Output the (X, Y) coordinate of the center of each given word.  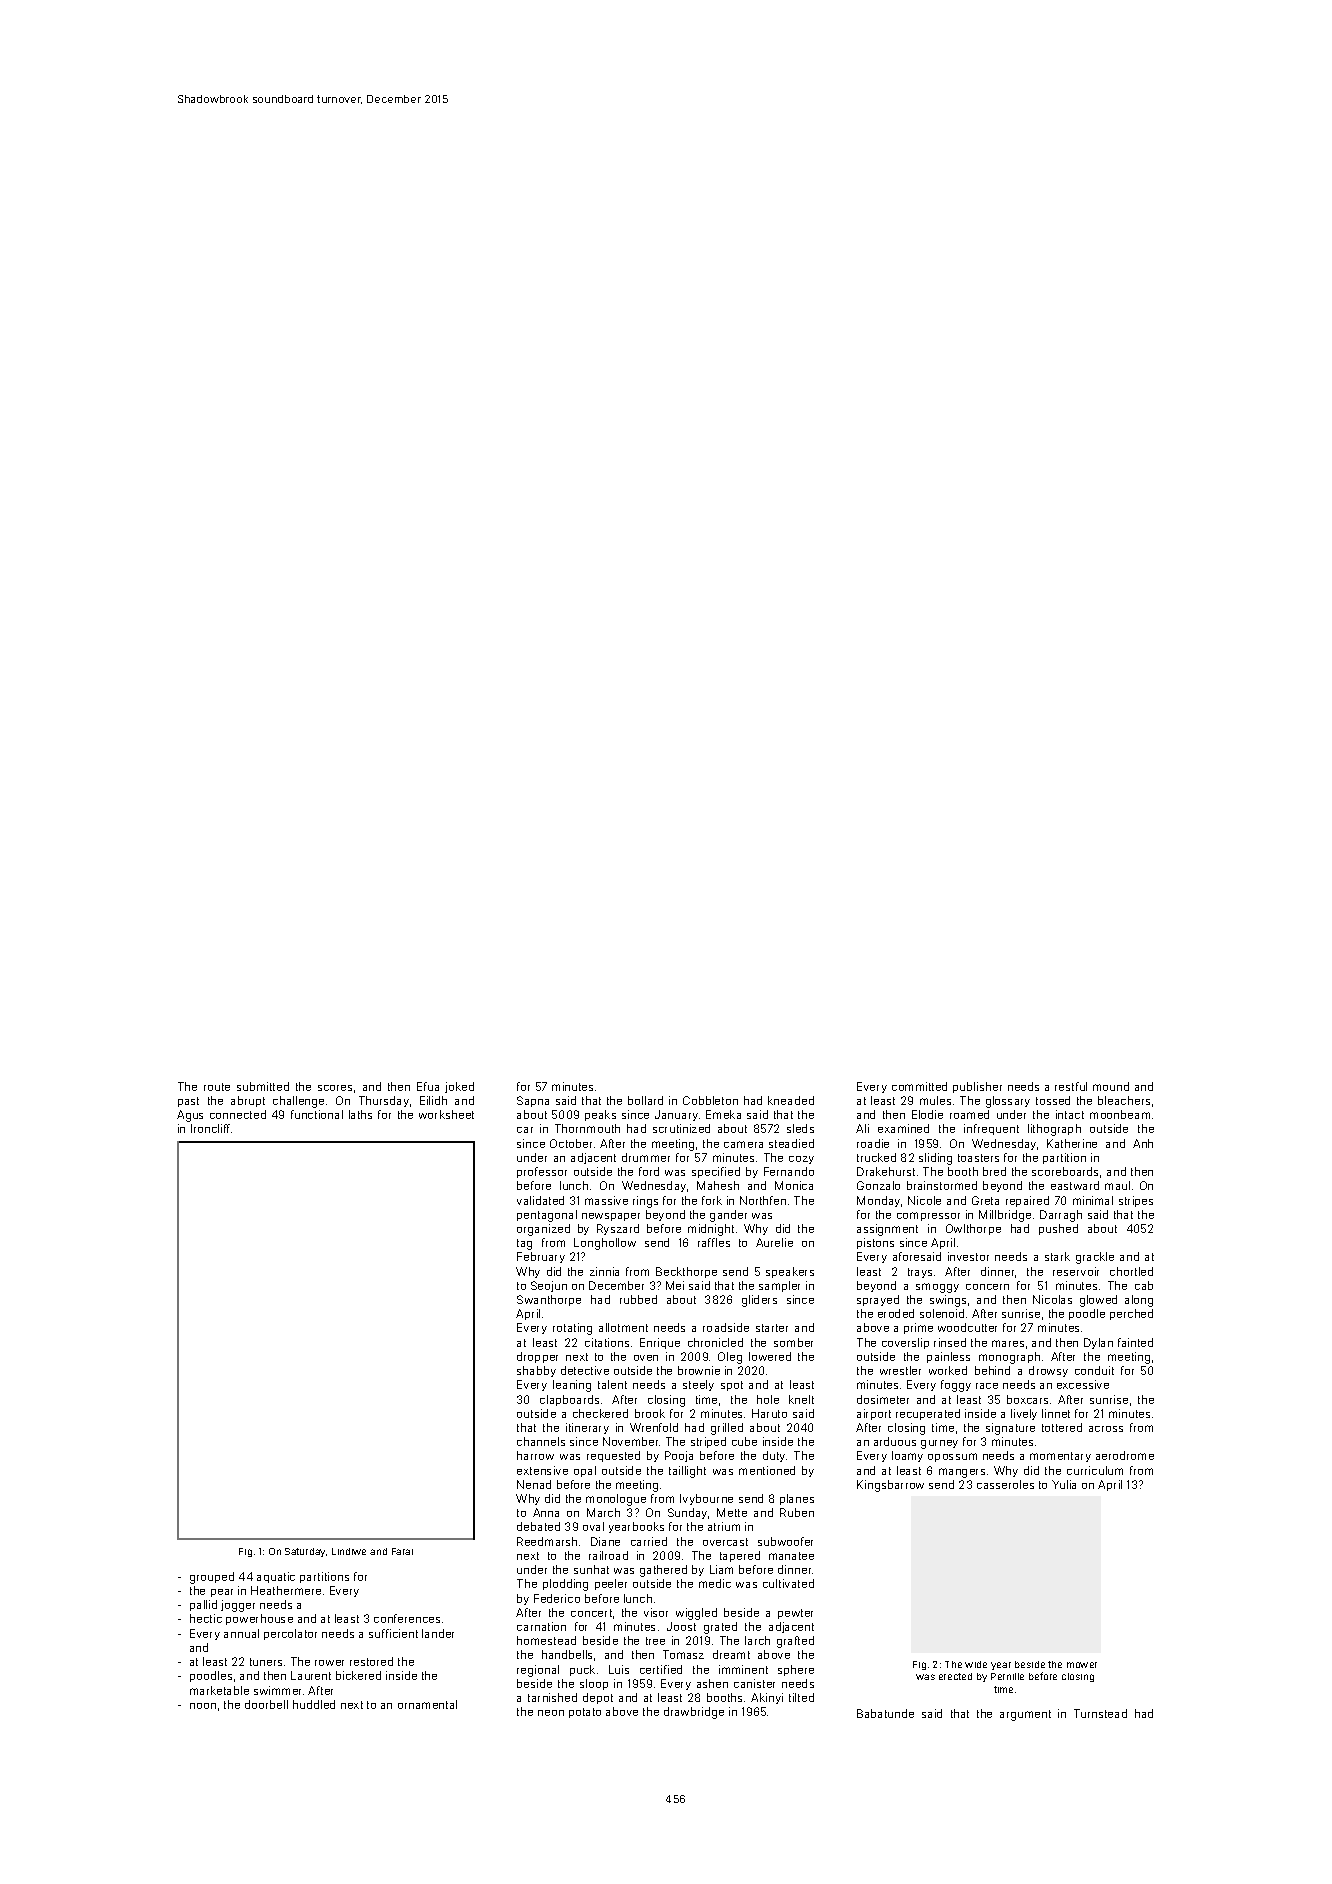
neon (551, 1713)
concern (987, 1287)
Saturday (305, 1552)
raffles (714, 1242)
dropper (537, 1357)
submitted (263, 1086)
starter (772, 1328)
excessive (1083, 1384)
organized (543, 1230)
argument (1025, 1715)
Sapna (533, 1101)
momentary (1060, 1457)
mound (1111, 1086)
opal (585, 1471)
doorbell (266, 1704)
